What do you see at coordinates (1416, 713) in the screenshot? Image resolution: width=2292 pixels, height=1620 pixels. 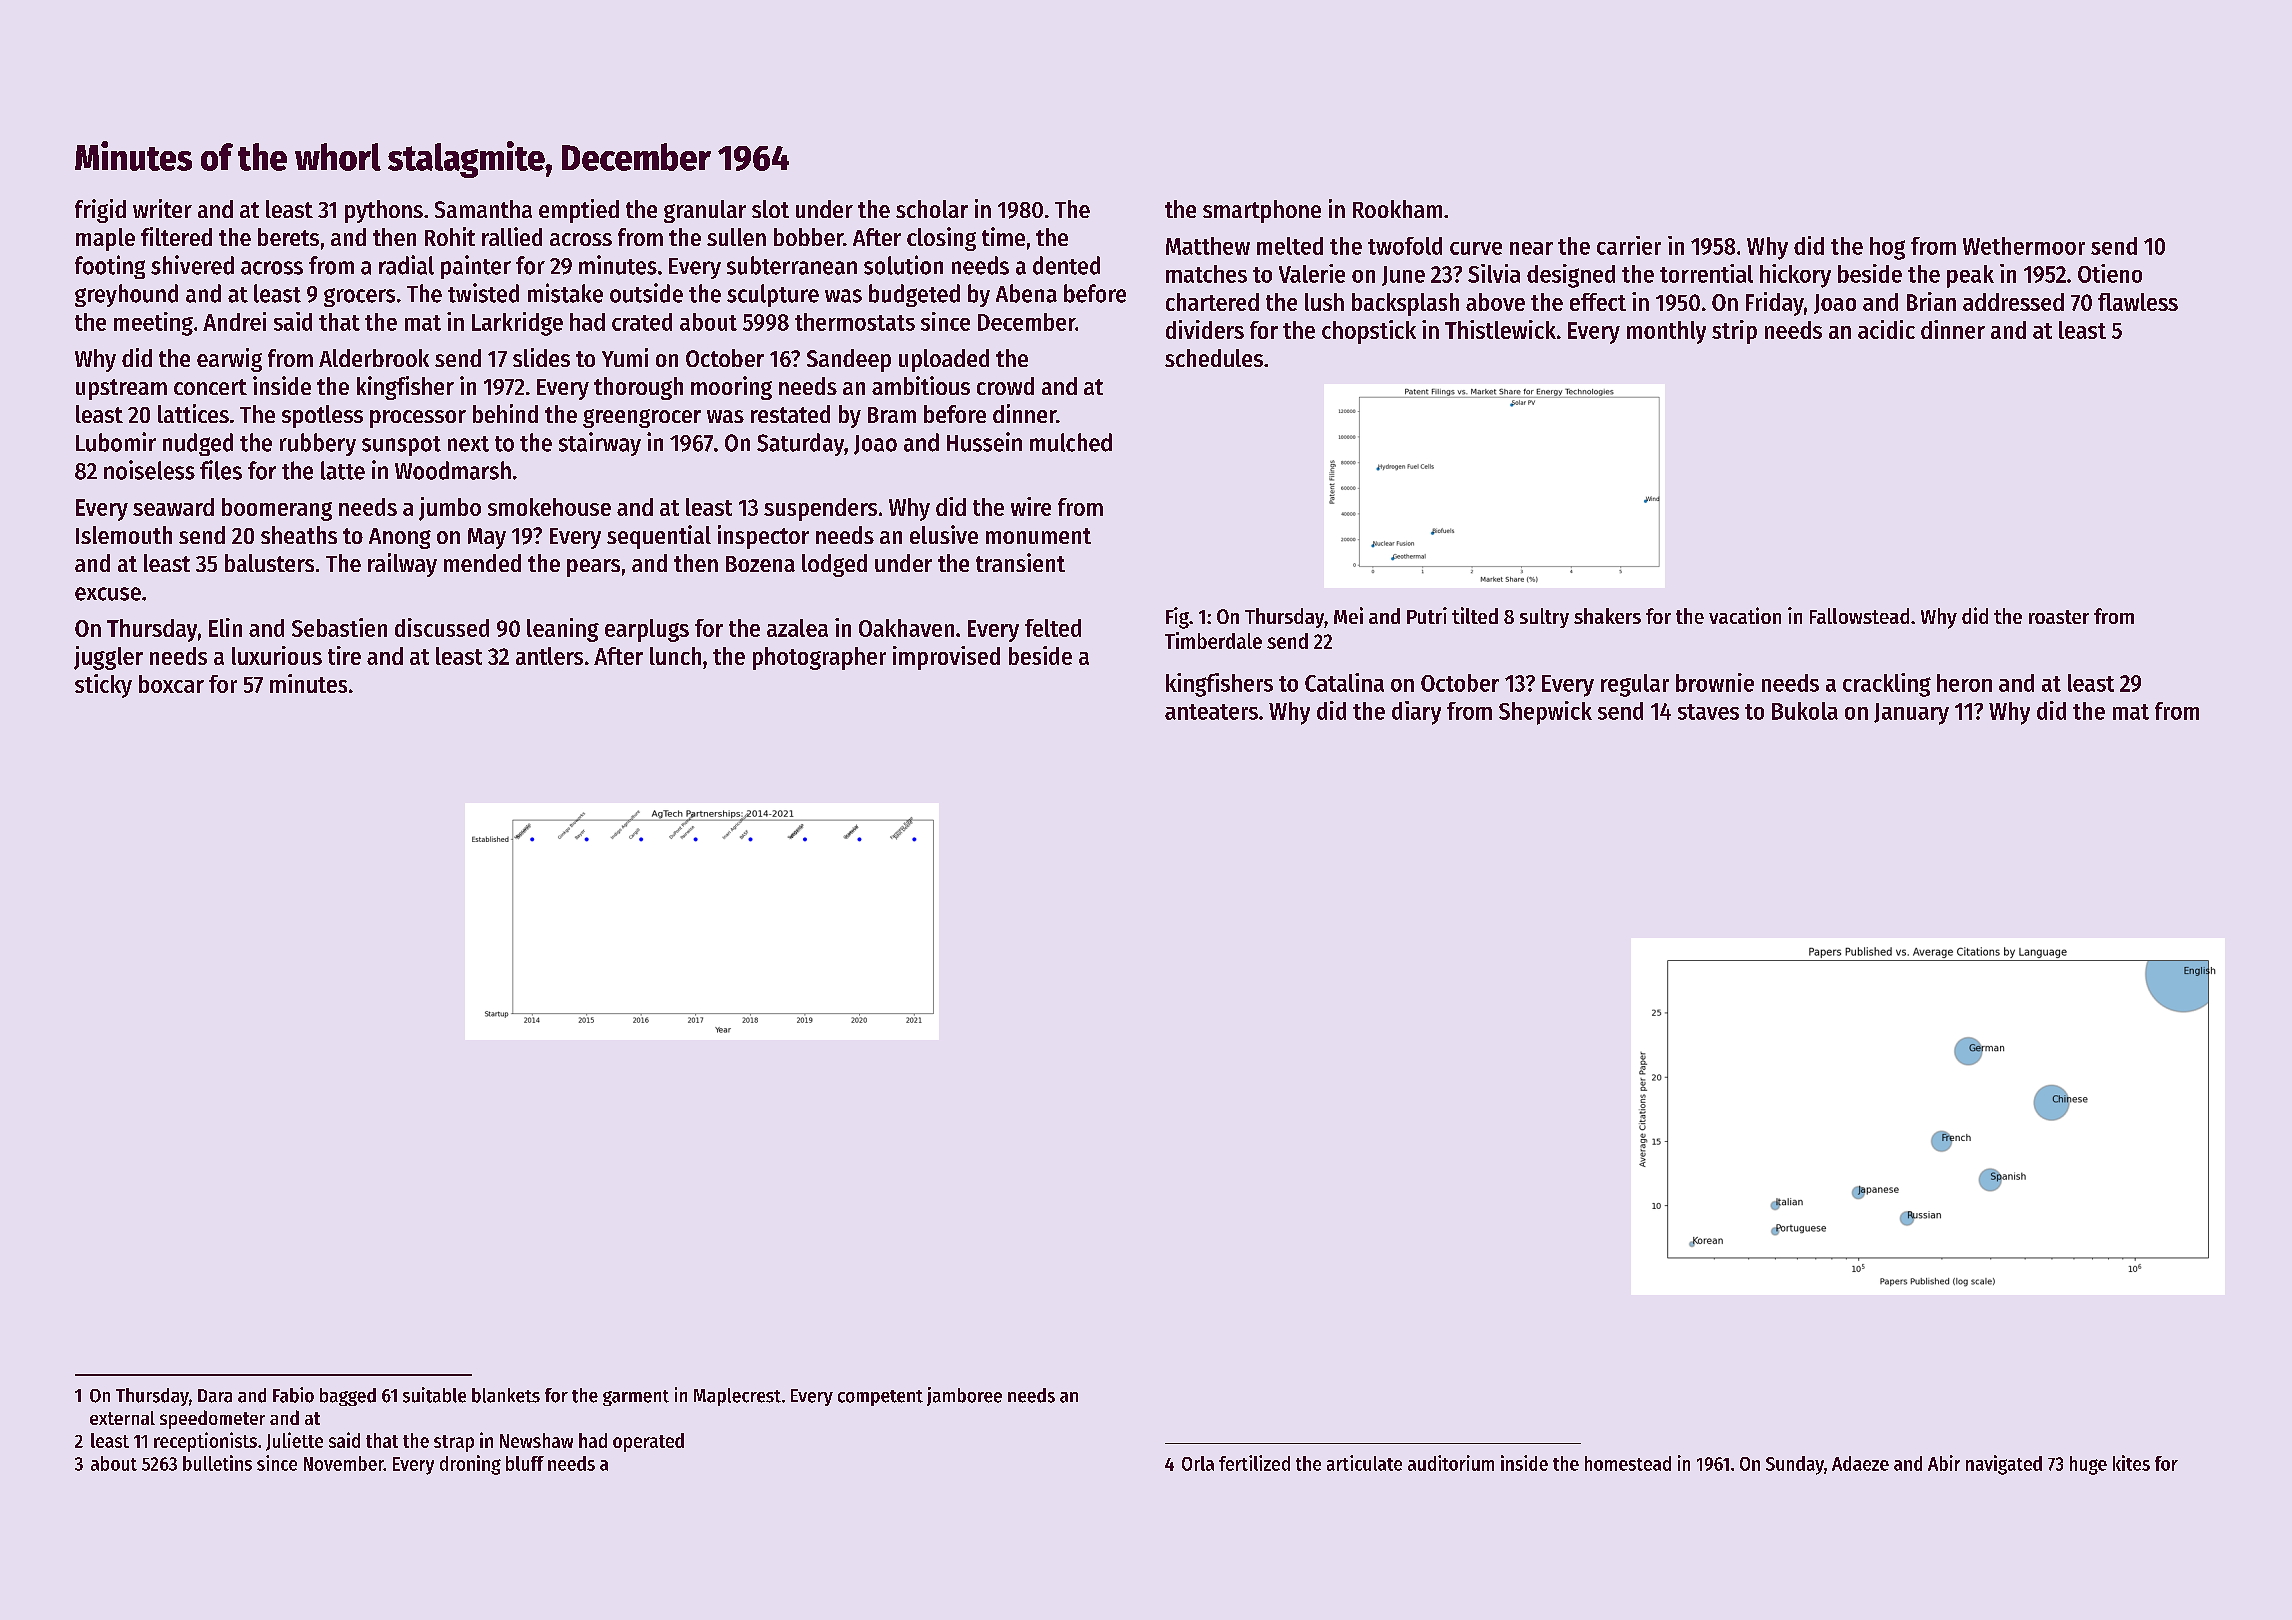 I see `diary` at bounding box center [1416, 713].
